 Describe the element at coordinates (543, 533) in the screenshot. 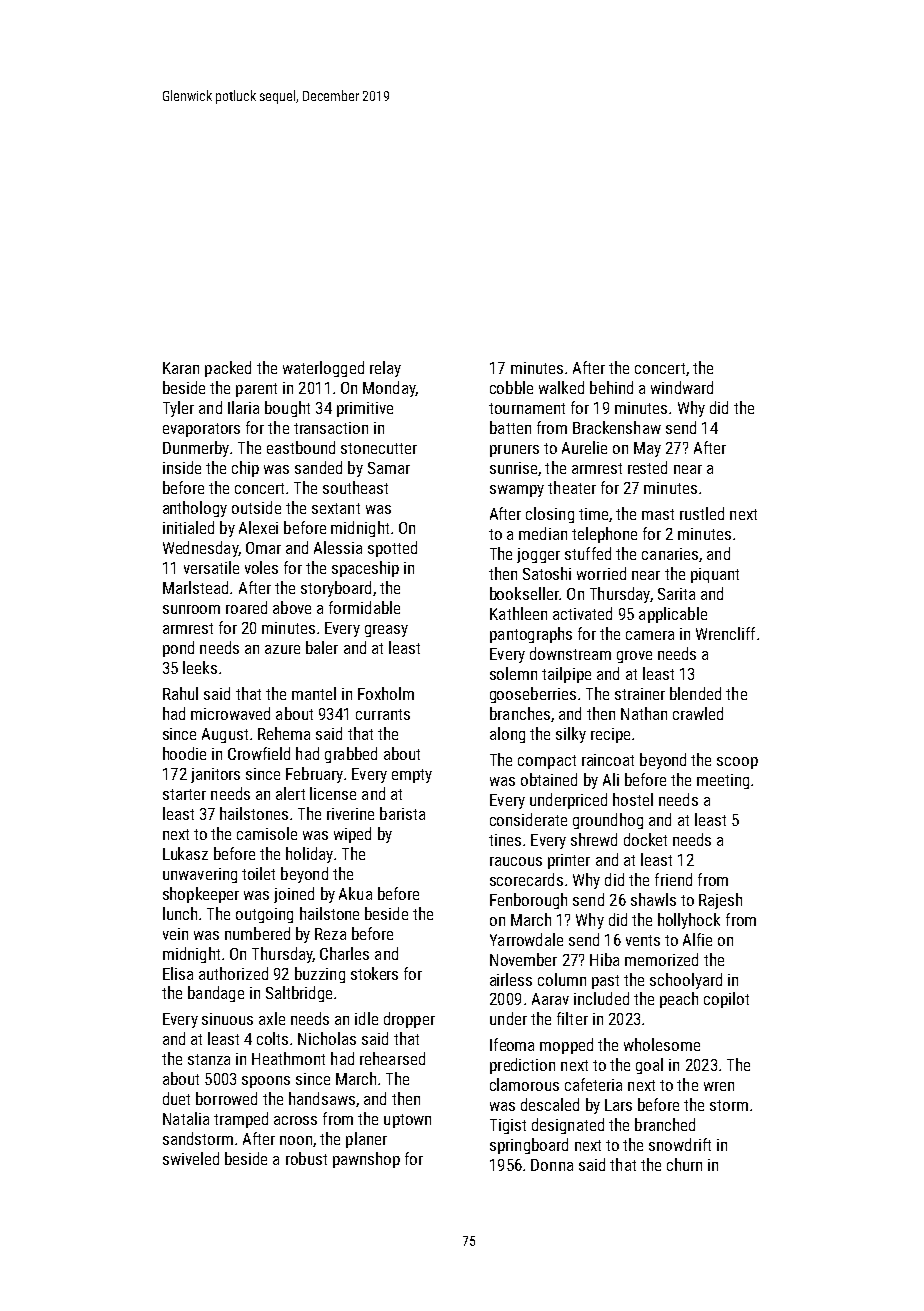

I see `median` at that location.
